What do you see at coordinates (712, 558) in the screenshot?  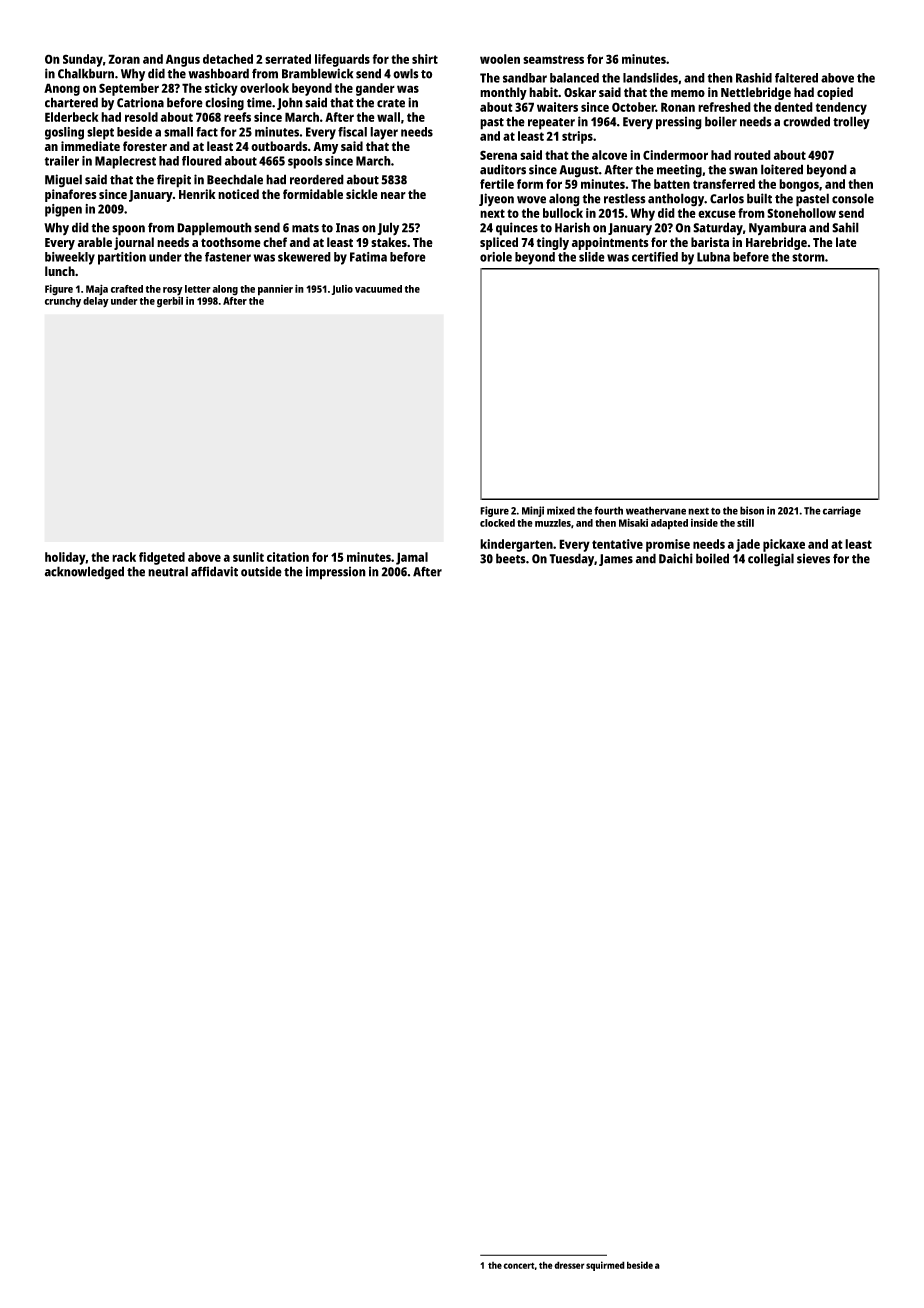 I see `boiled` at bounding box center [712, 558].
